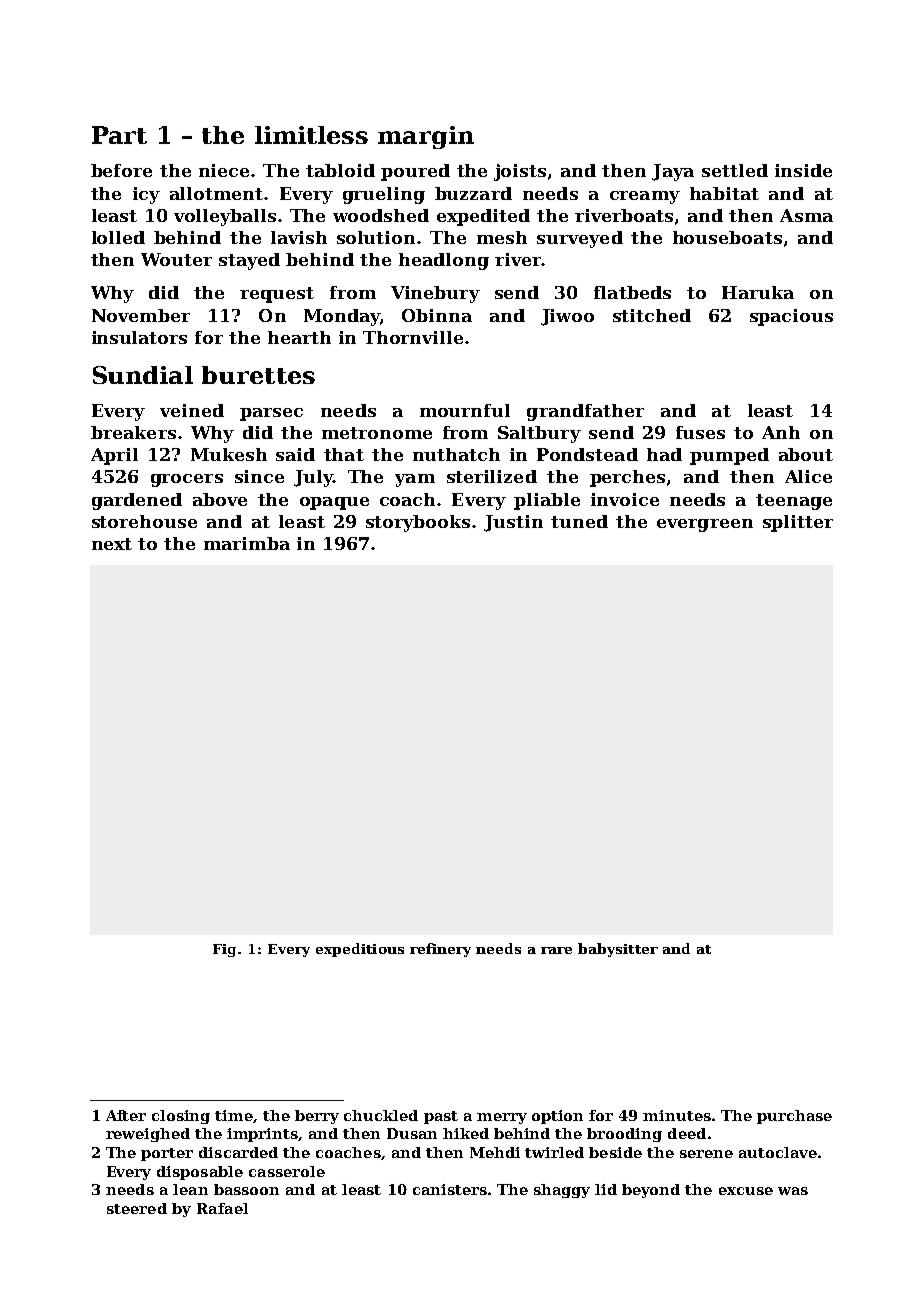  I want to click on imprints, so click(262, 1135).
